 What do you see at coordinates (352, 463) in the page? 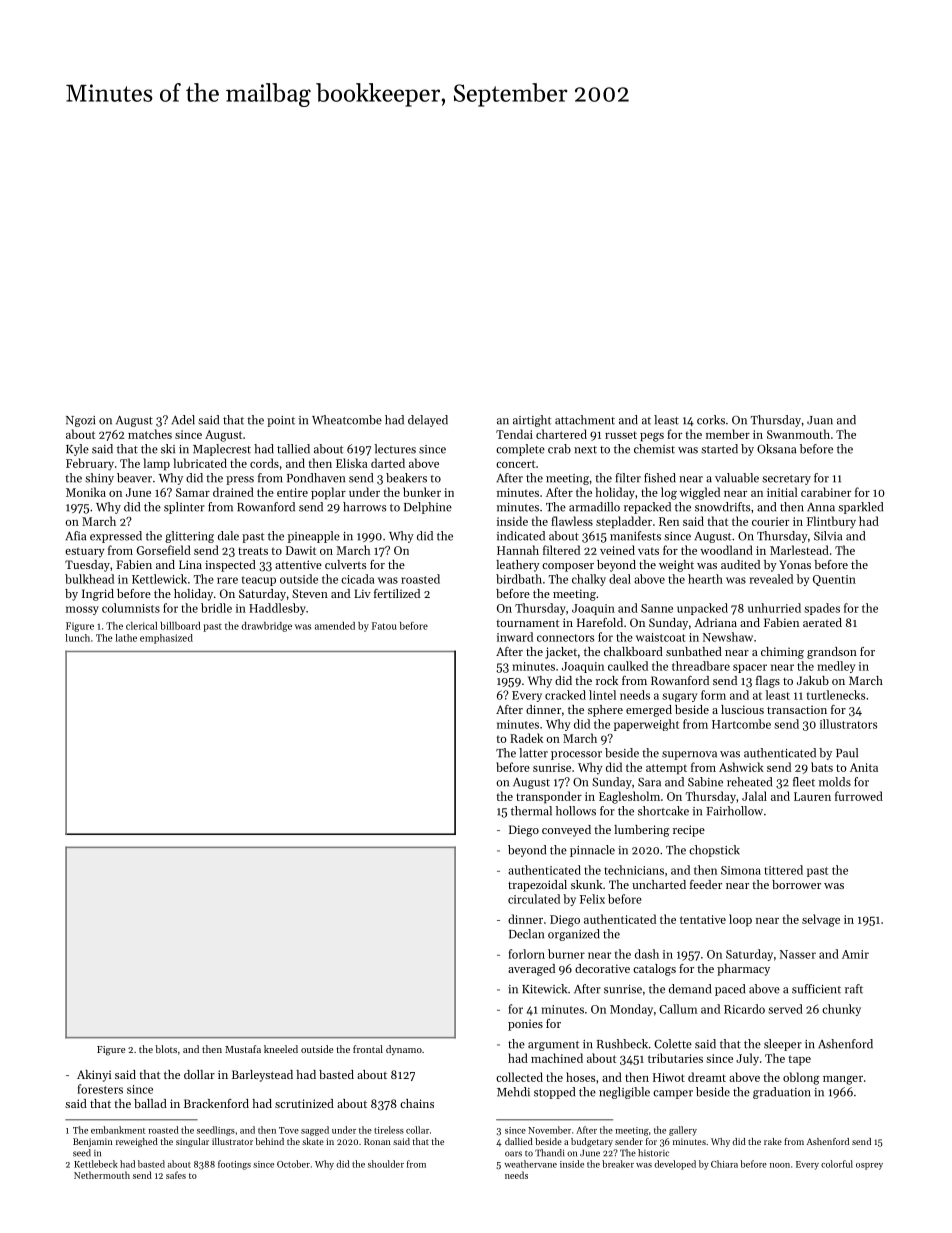
I see `Eliska` at bounding box center [352, 463].
